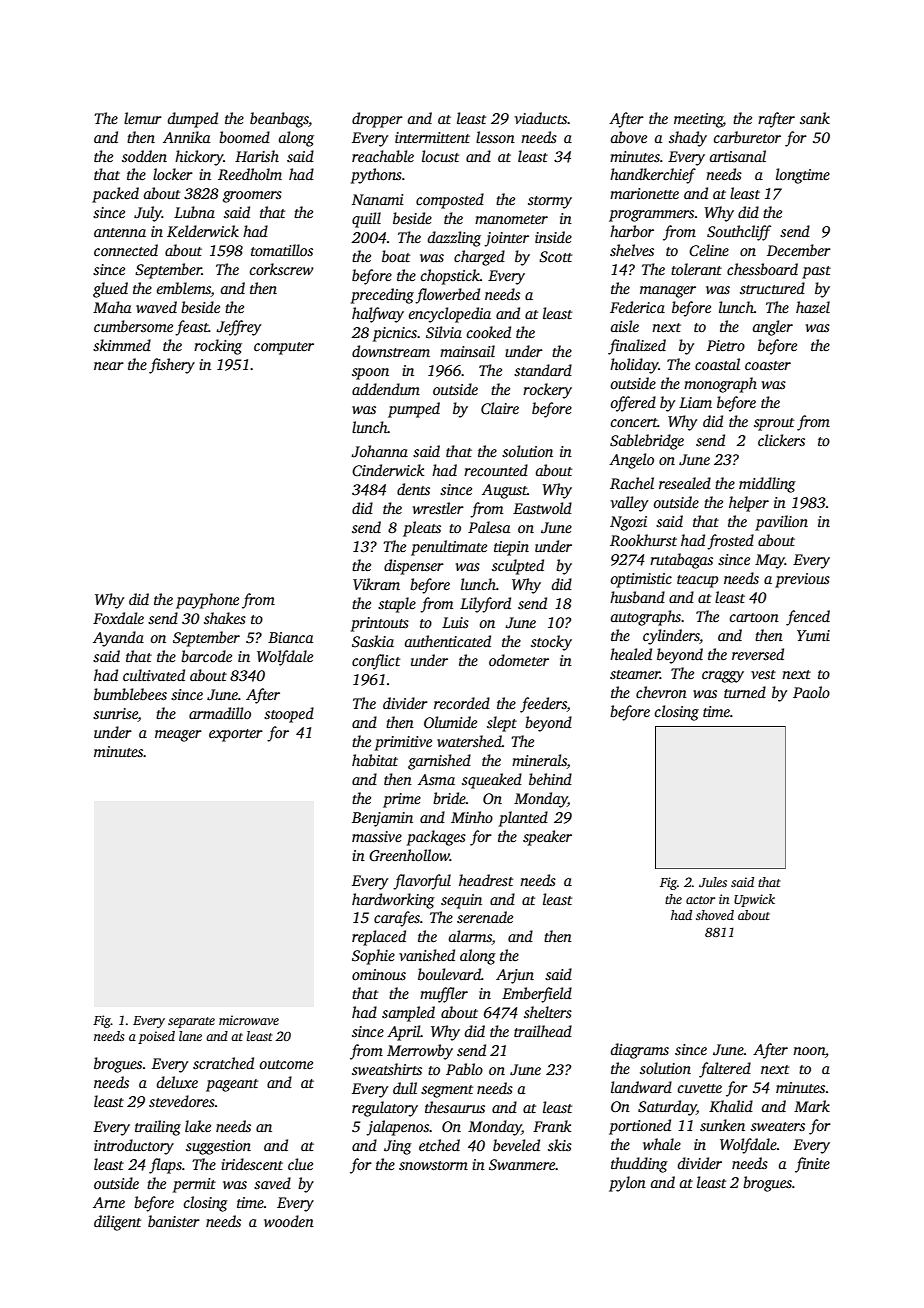  Describe the element at coordinates (172, 366) in the screenshot. I see `fishery` at that location.
